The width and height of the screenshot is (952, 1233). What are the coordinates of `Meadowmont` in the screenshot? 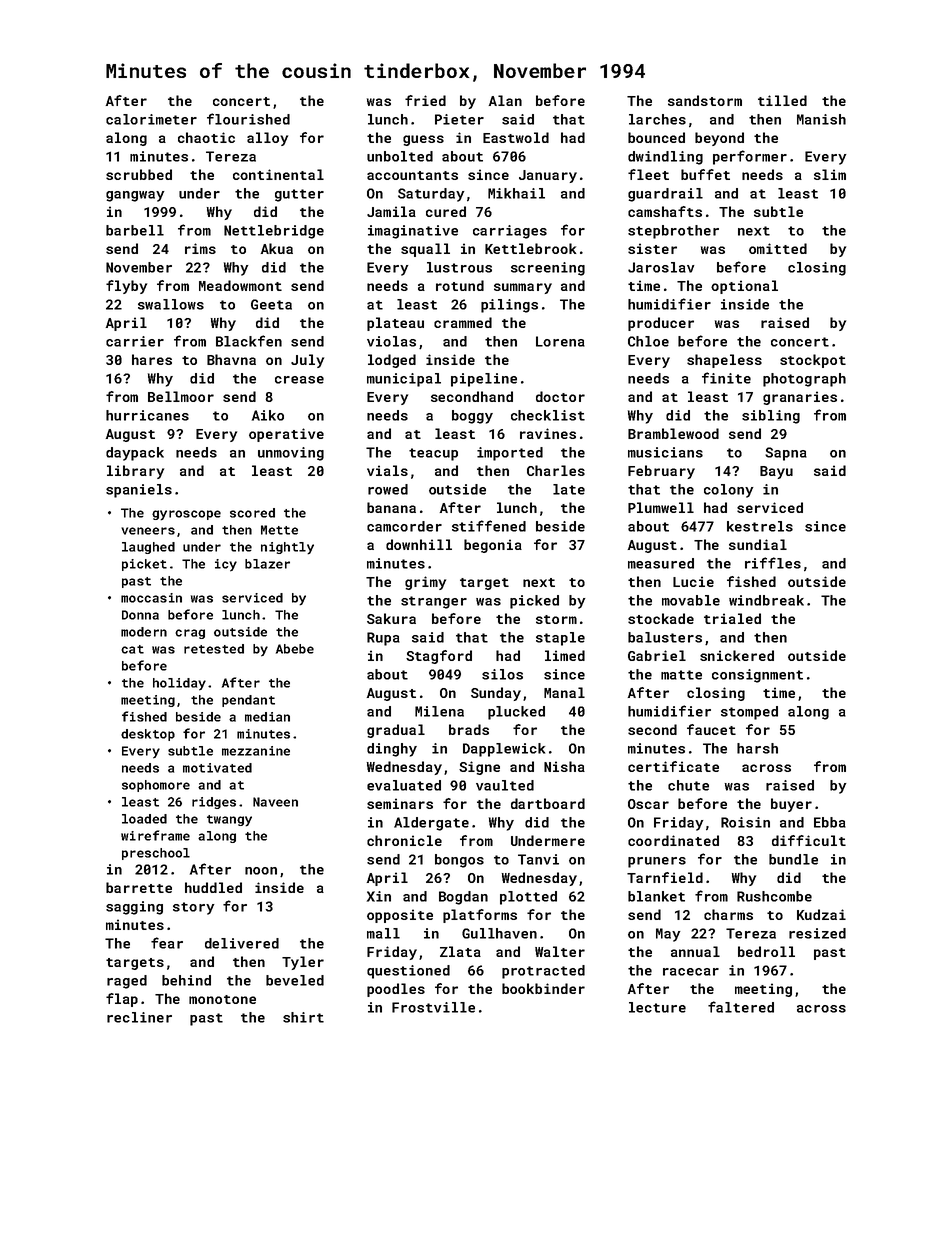 It's located at (240, 285).
